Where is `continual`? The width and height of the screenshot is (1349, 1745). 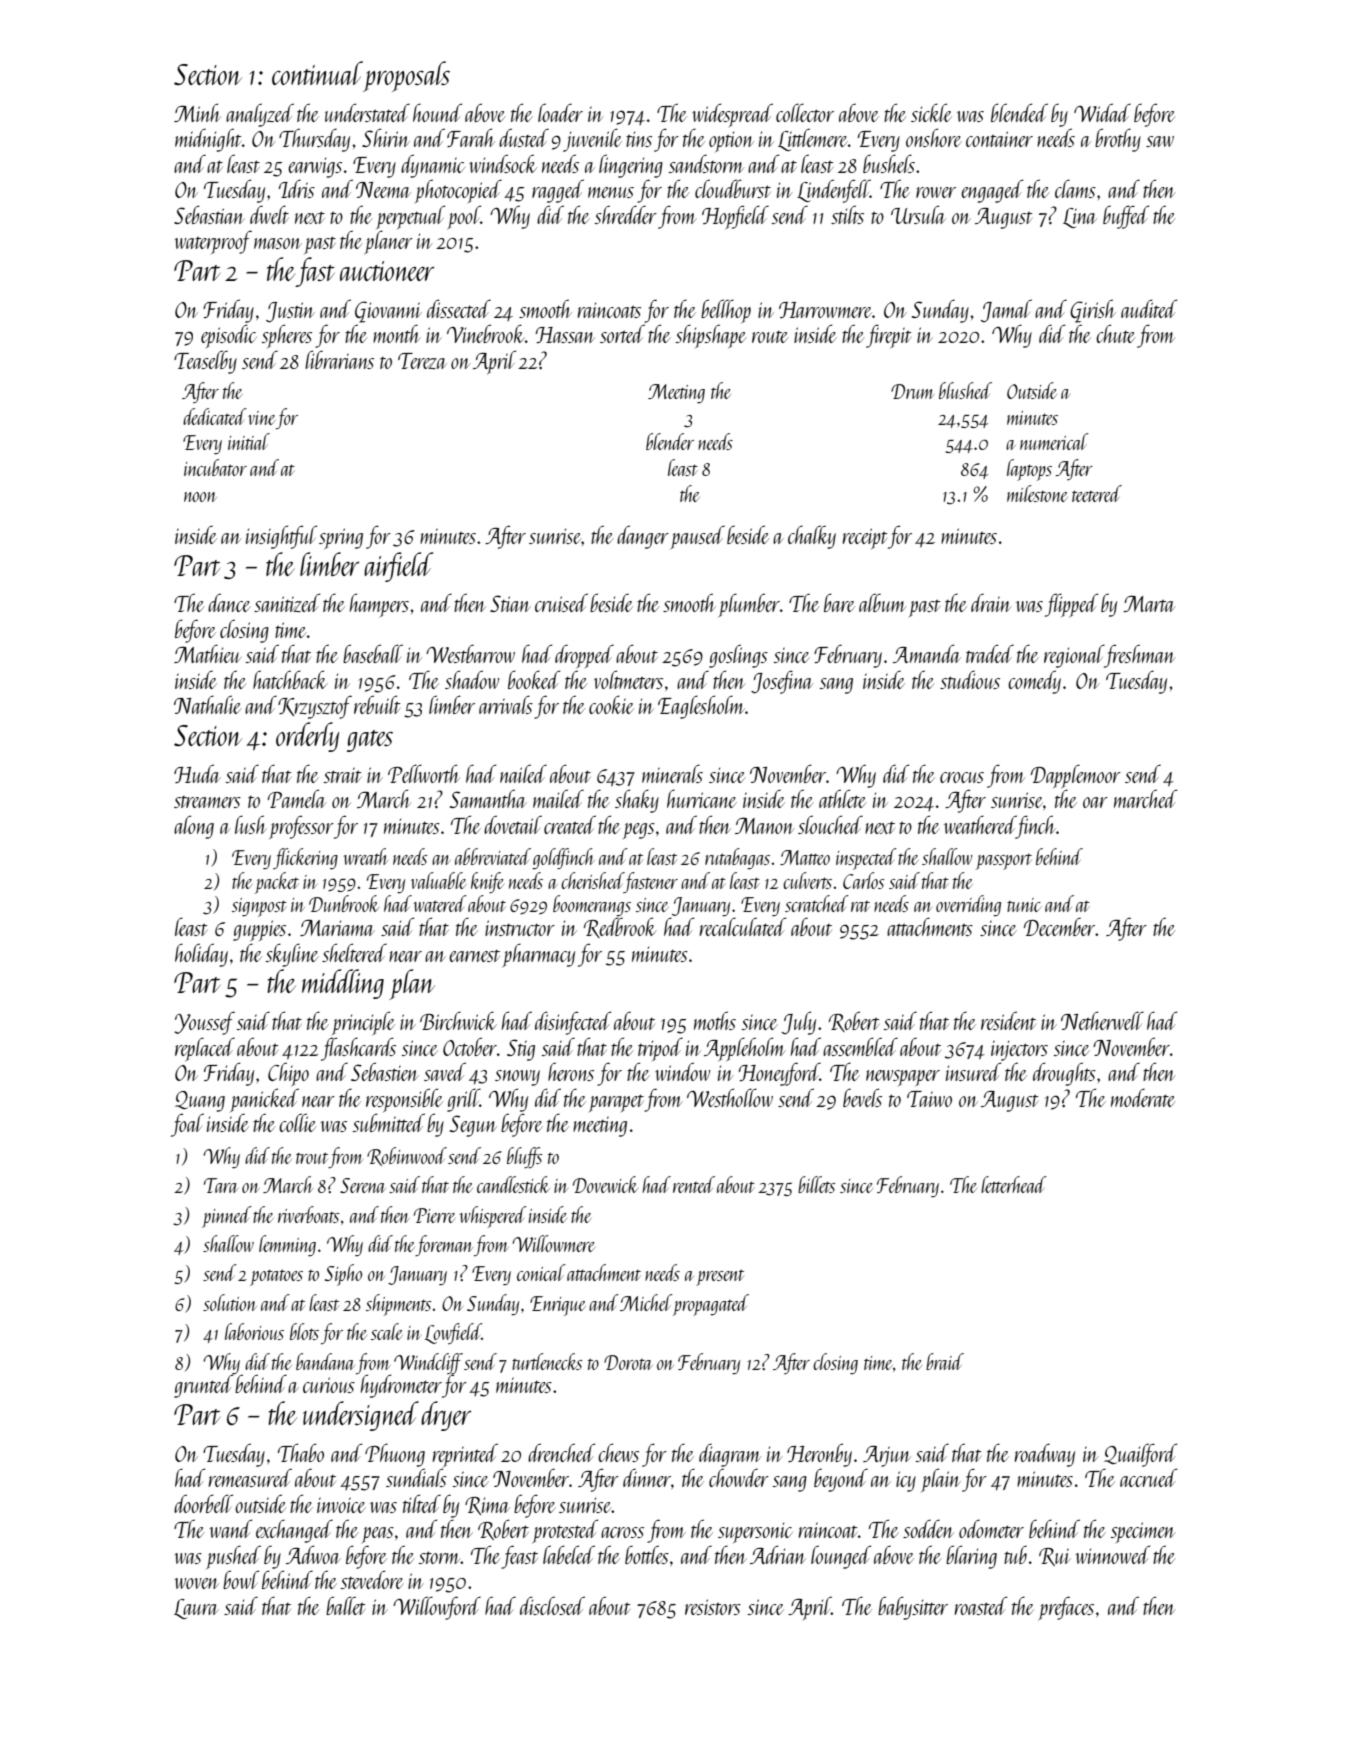 continual is located at coordinates (317, 73).
